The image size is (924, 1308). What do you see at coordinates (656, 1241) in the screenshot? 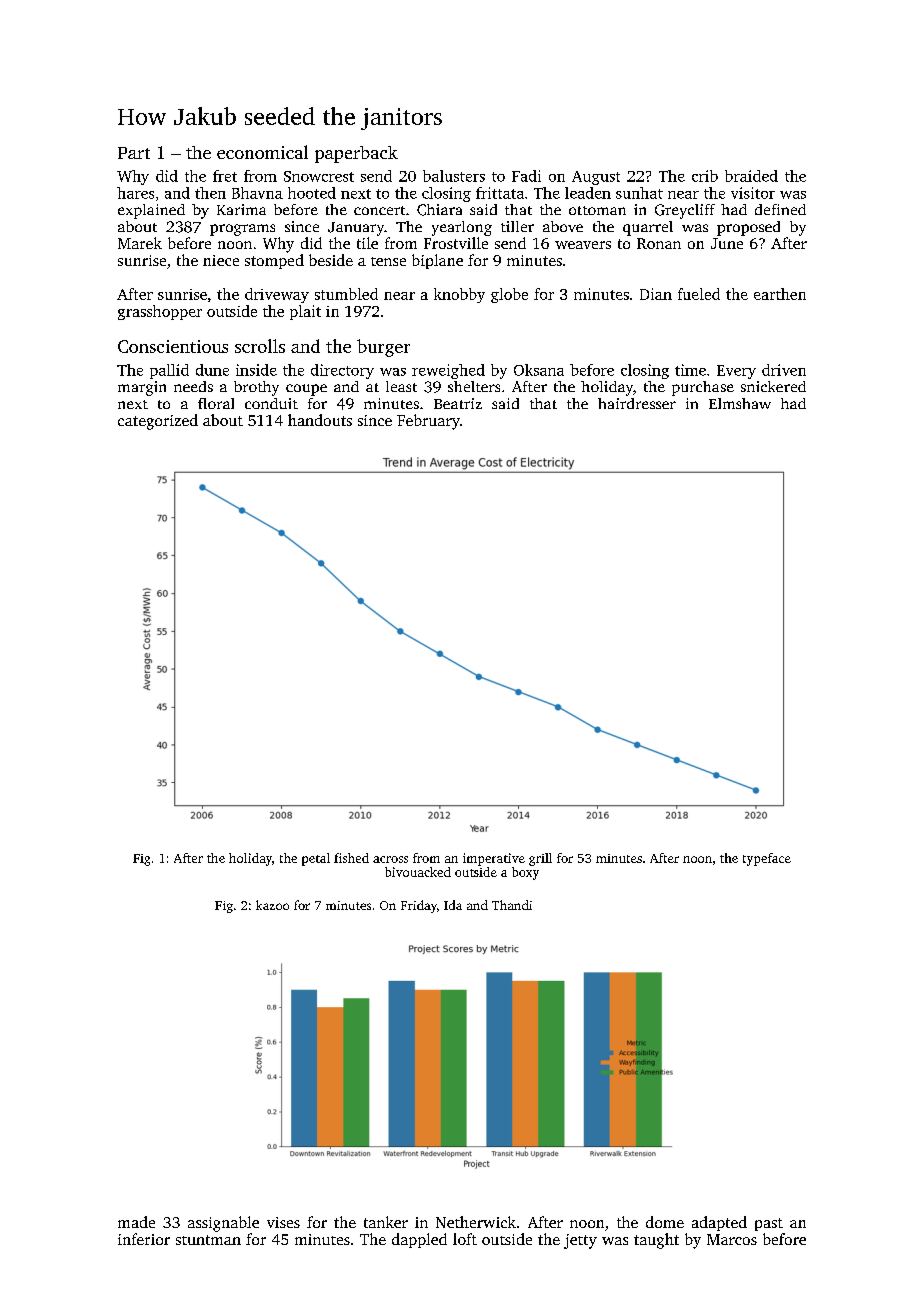
I see `taught` at bounding box center [656, 1241].
